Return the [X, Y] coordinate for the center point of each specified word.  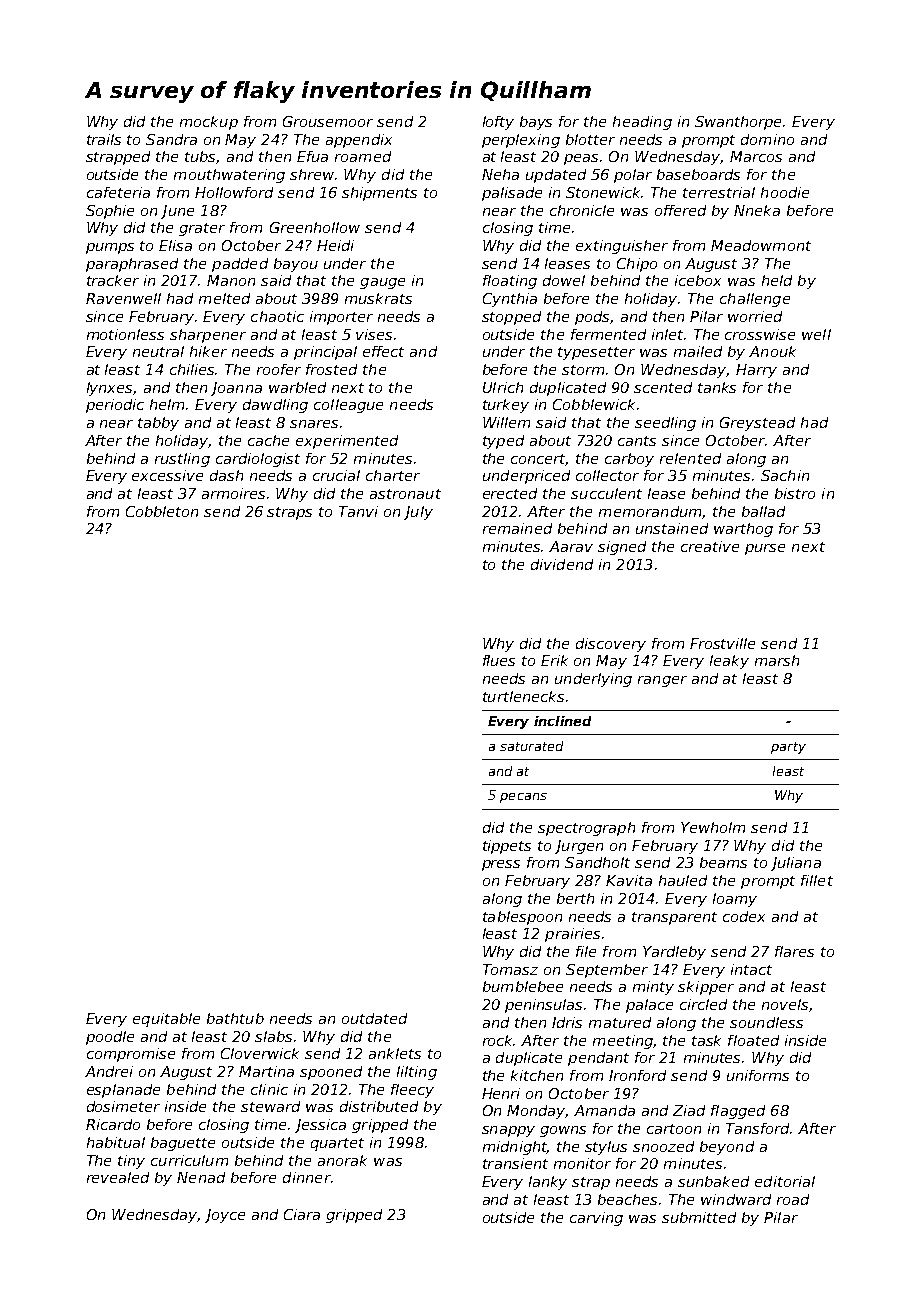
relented [690, 458]
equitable [166, 1020]
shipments [379, 194]
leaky [729, 662]
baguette [183, 1144]
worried [755, 316]
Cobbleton [162, 511]
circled [703, 1004]
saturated [531, 746]
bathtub [235, 1018]
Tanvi [358, 511]
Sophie [110, 212]
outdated [374, 1018]
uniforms [758, 1075]
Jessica [320, 1126]
